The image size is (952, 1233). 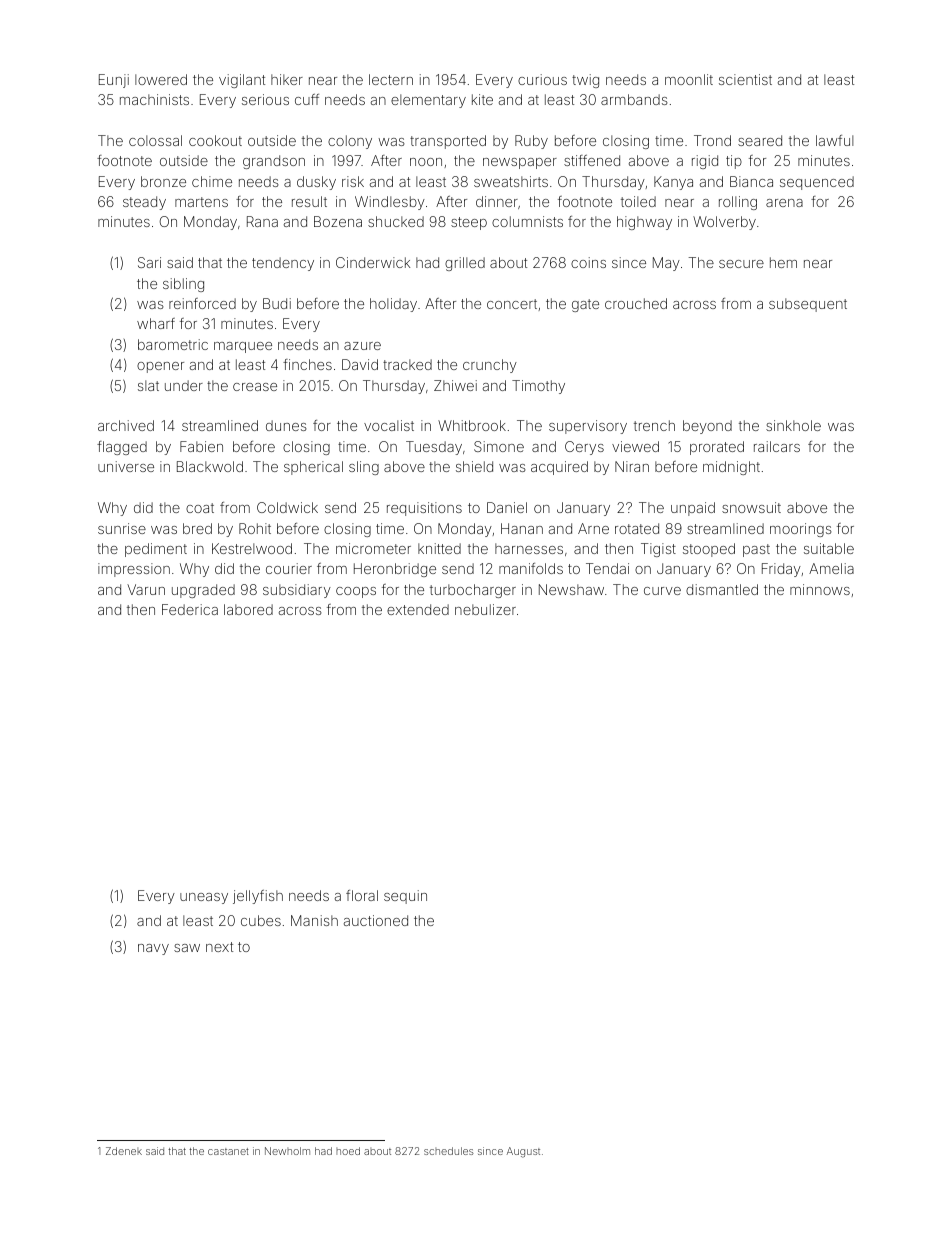 What do you see at coordinates (820, 589) in the document?
I see `minnows` at bounding box center [820, 589].
